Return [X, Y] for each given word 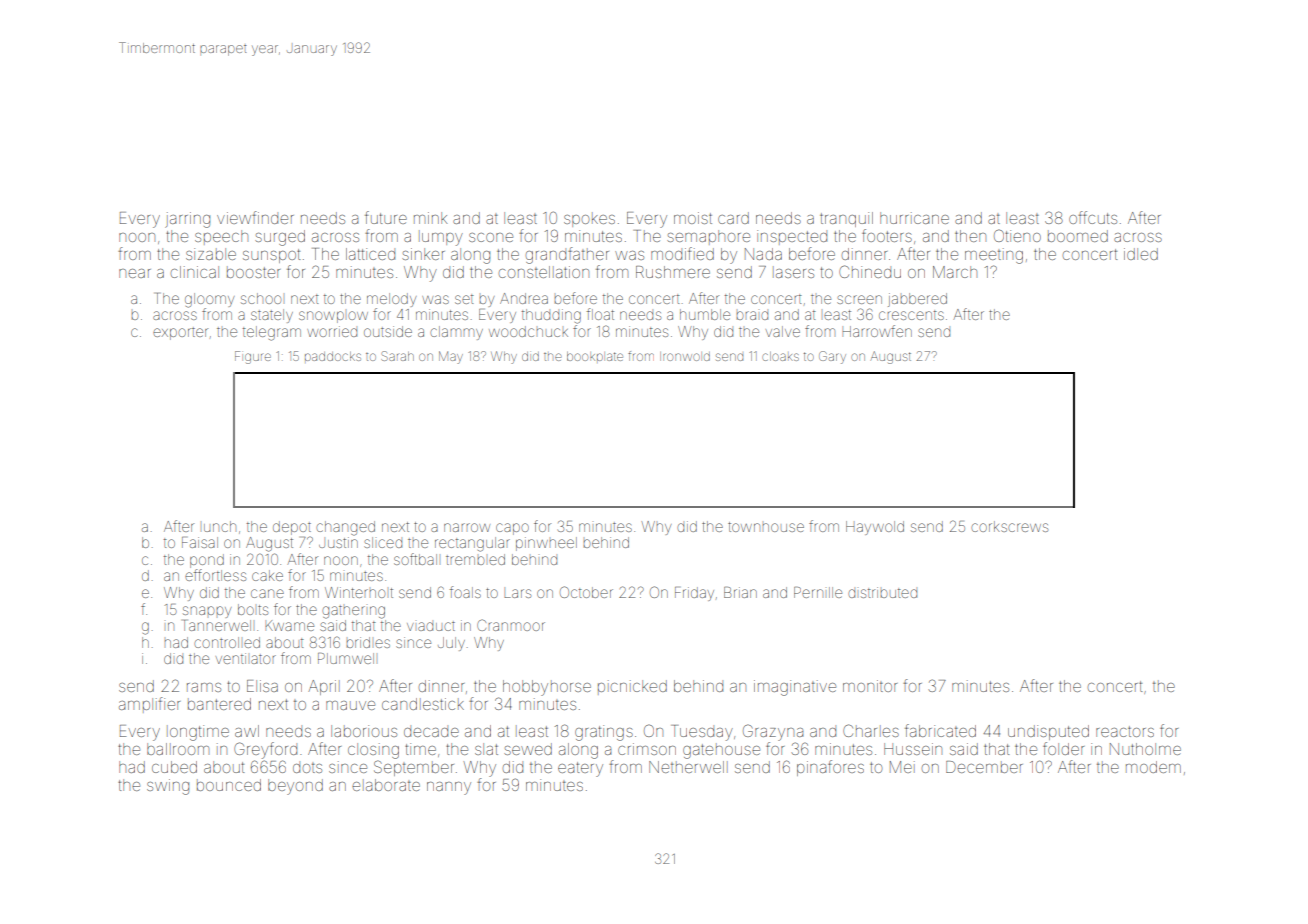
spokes [589, 219]
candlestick [423, 704]
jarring [187, 220]
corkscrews [1009, 526]
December [984, 767]
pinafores [830, 768]
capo [512, 529]
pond [207, 561]
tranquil [846, 219]
